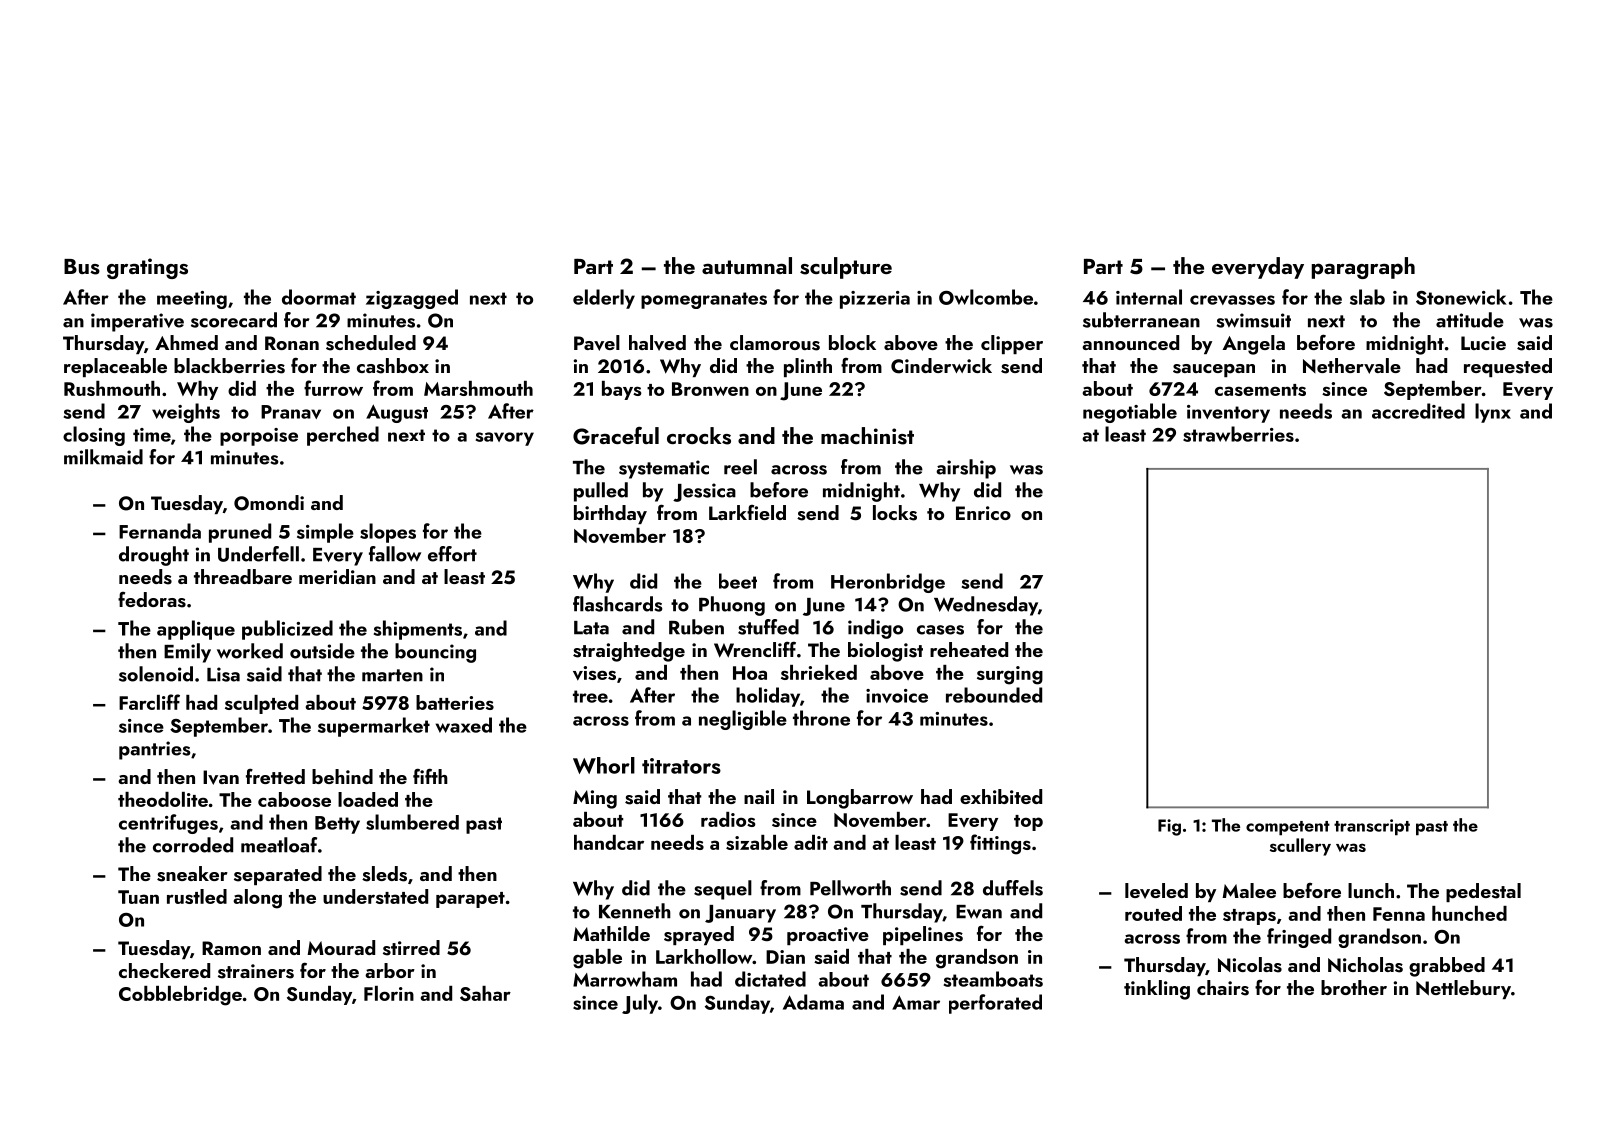 The width and height of the screenshot is (1616, 1142). Describe the element at coordinates (747, 265) in the screenshot. I see `autumnal` at that location.
